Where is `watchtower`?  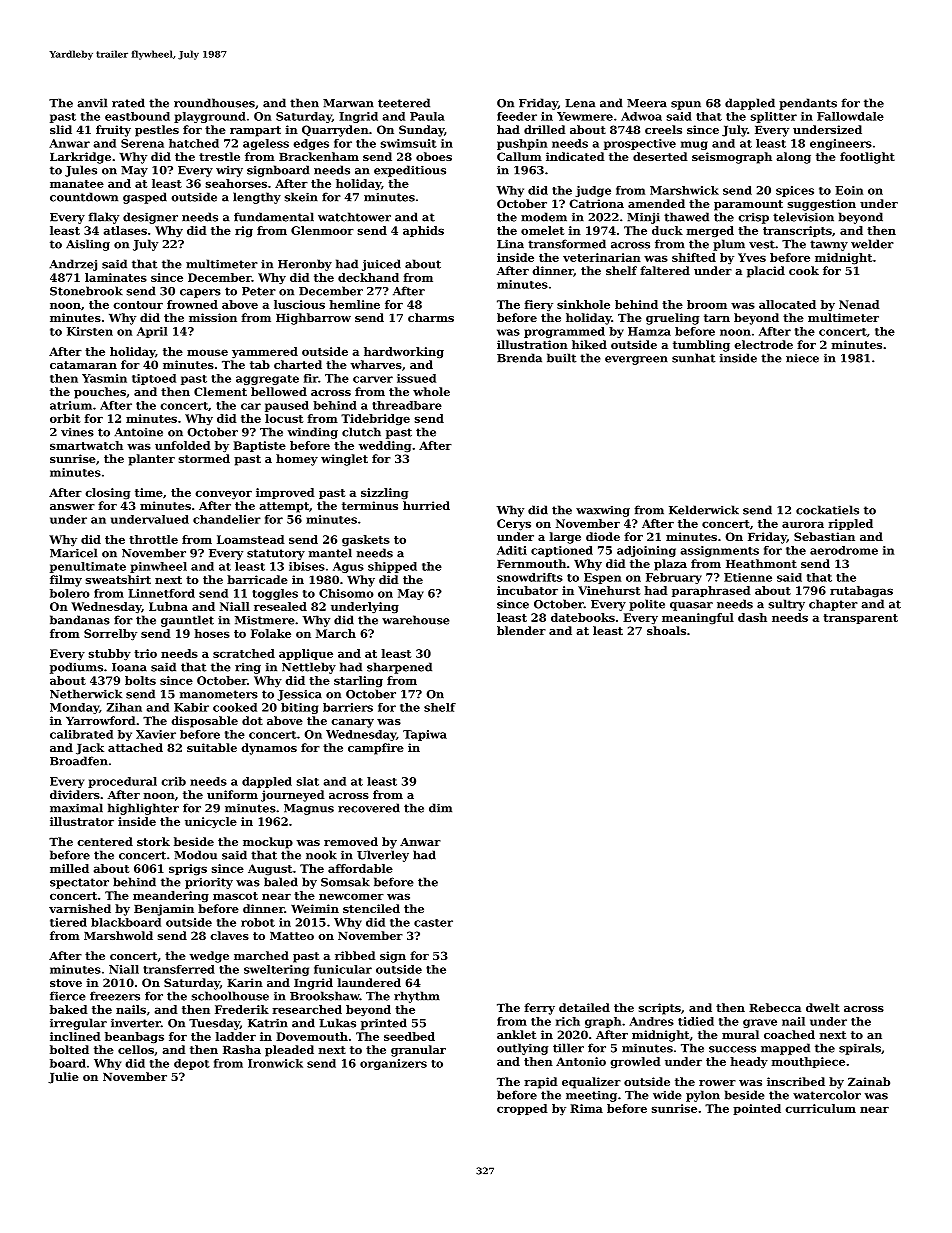
watchtower is located at coordinates (354, 217).
